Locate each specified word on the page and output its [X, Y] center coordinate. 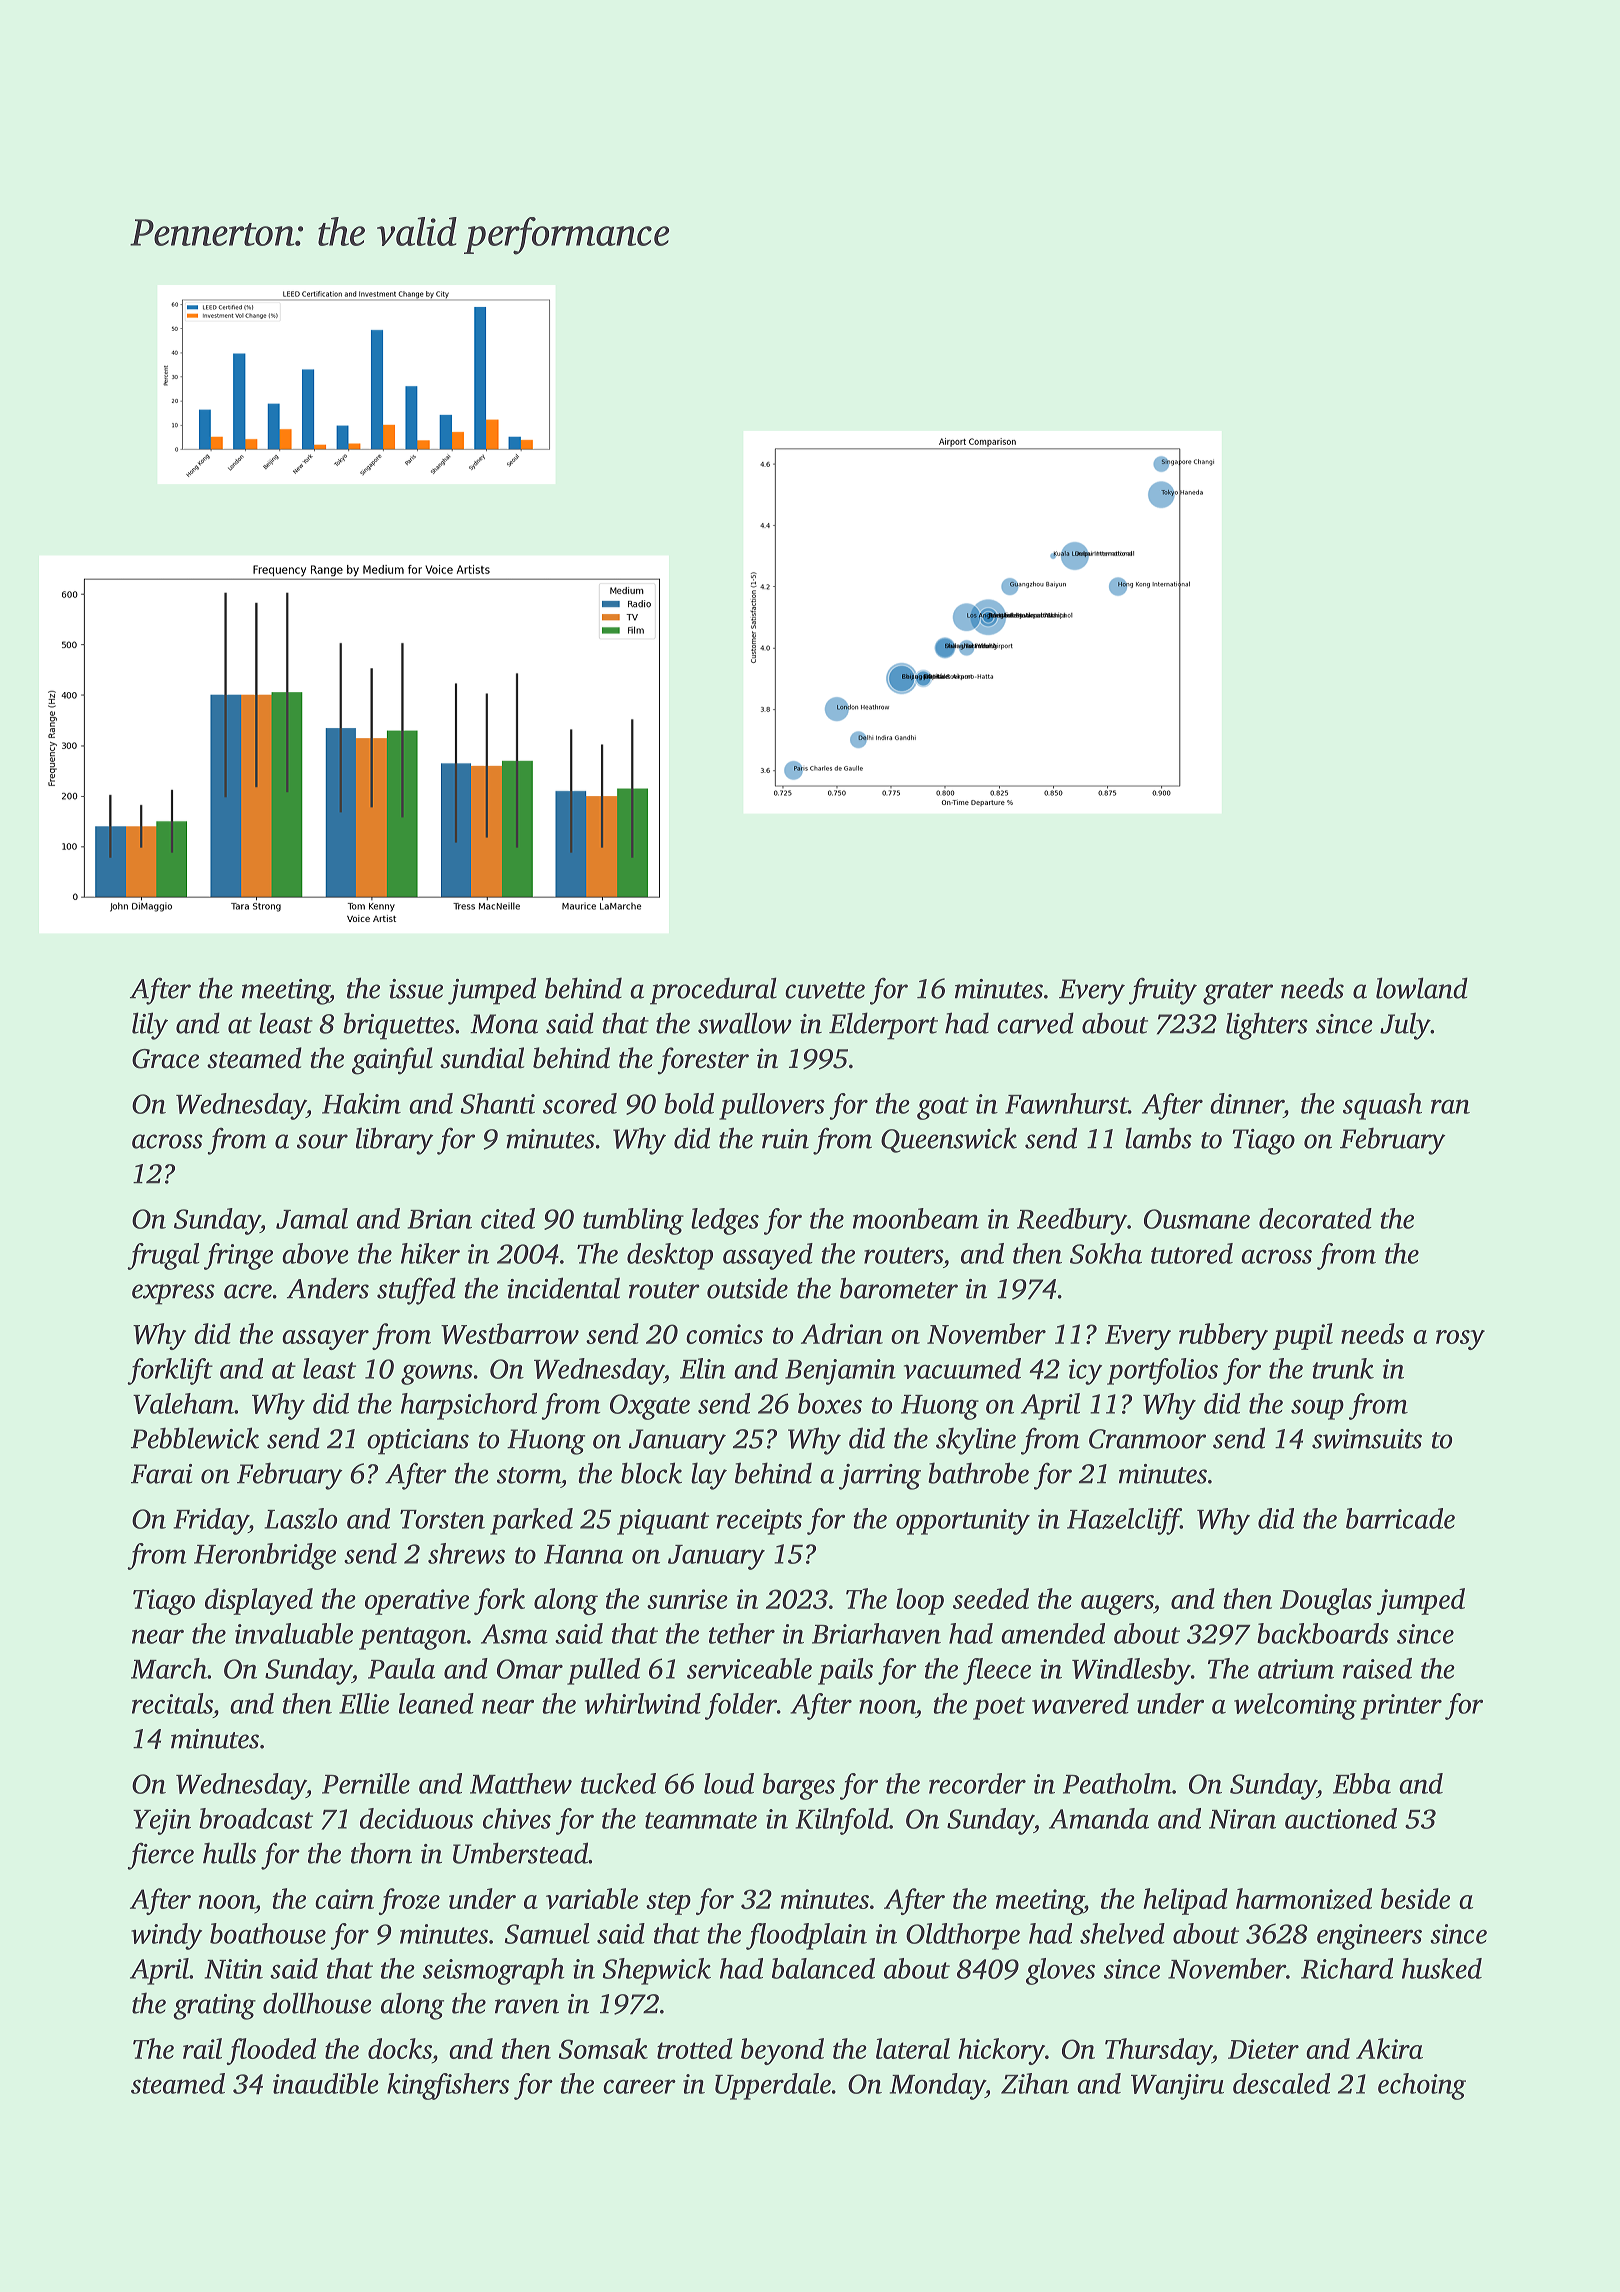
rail [202, 2048]
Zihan [1035, 2083]
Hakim [361, 1103]
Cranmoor [1147, 1439]
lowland [1422, 988]
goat [943, 1108]
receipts [759, 1522]
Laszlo [300, 1518]
